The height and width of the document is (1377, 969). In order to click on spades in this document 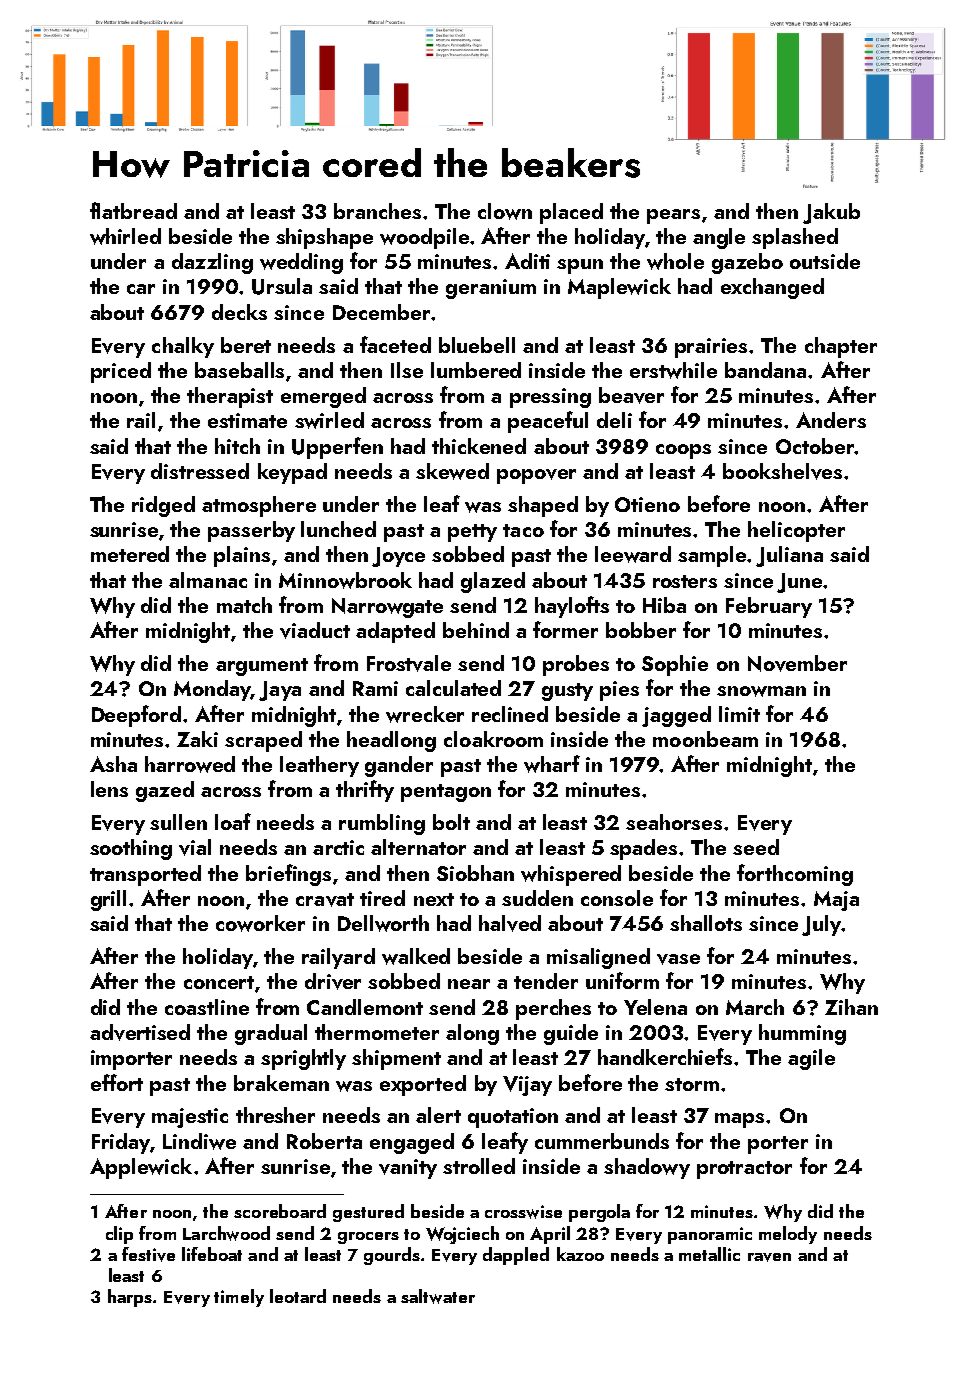, I will do `click(643, 849)`.
